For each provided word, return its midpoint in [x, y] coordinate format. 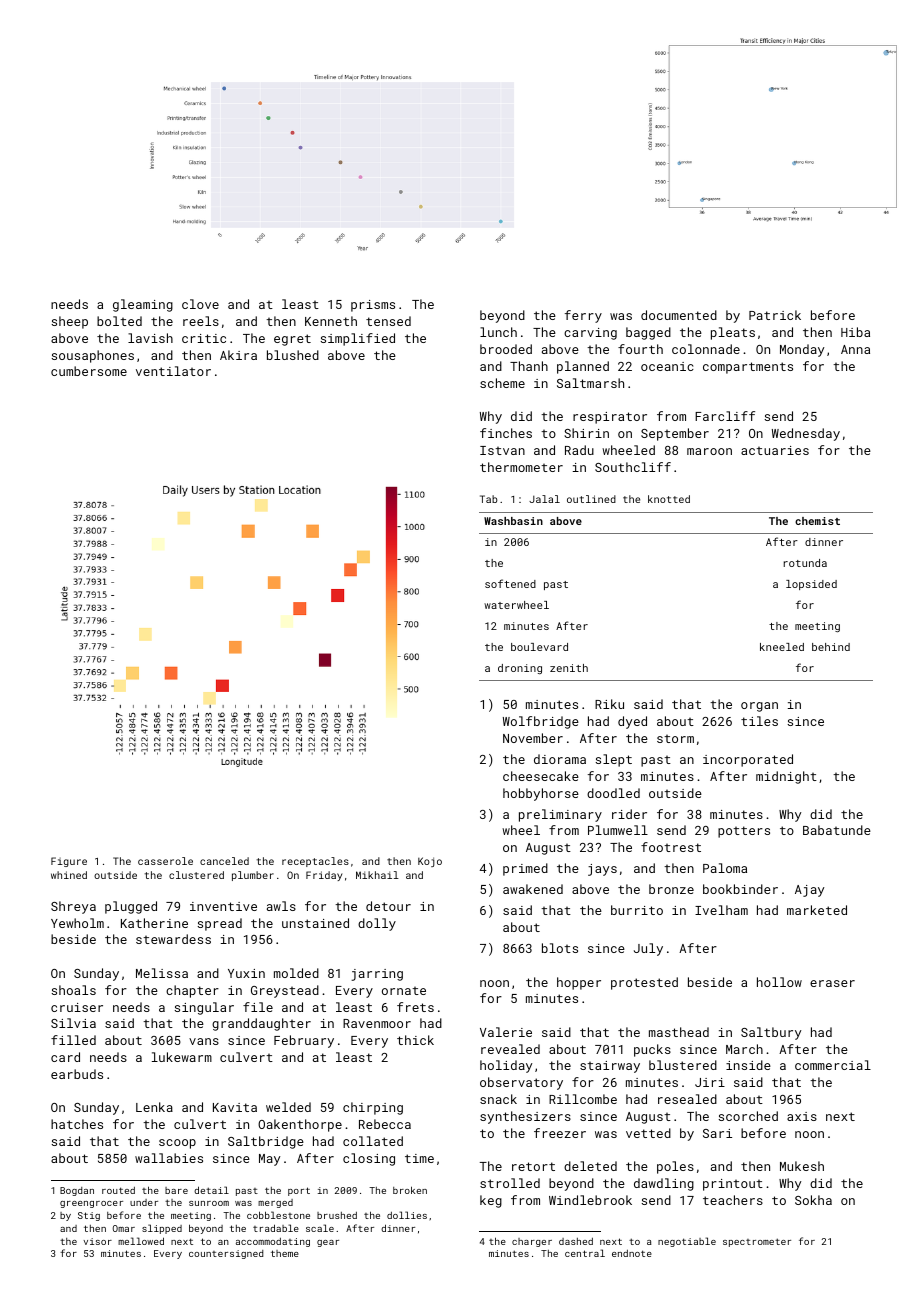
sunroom [209, 1203]
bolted [119, 321]
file [258, 1007]
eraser [832, 983]
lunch [498, 332]
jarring [377, 975]
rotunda [805, 563]
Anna [855, 349]
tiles [759, 721]
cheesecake [541, 776]
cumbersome [89, 371]
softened [510, 583]
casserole [165, 861]
